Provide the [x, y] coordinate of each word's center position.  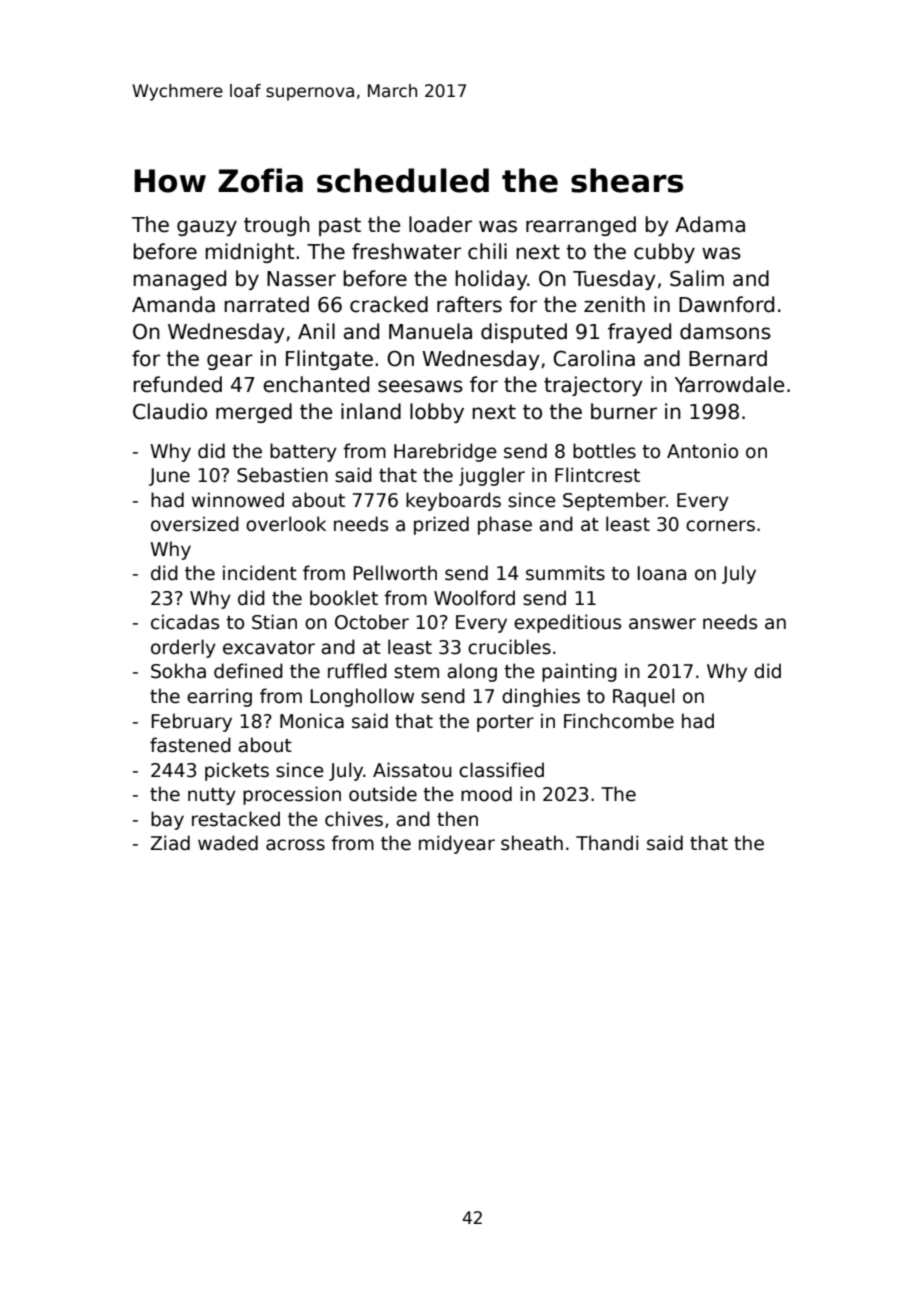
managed [179, 280]
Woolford [474, 598]
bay [167, 820]
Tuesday [614, 280]
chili [487, 251]
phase [505, 525]
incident [260, 573]
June [169, 477]
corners [720, 526]
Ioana [661, 573]
